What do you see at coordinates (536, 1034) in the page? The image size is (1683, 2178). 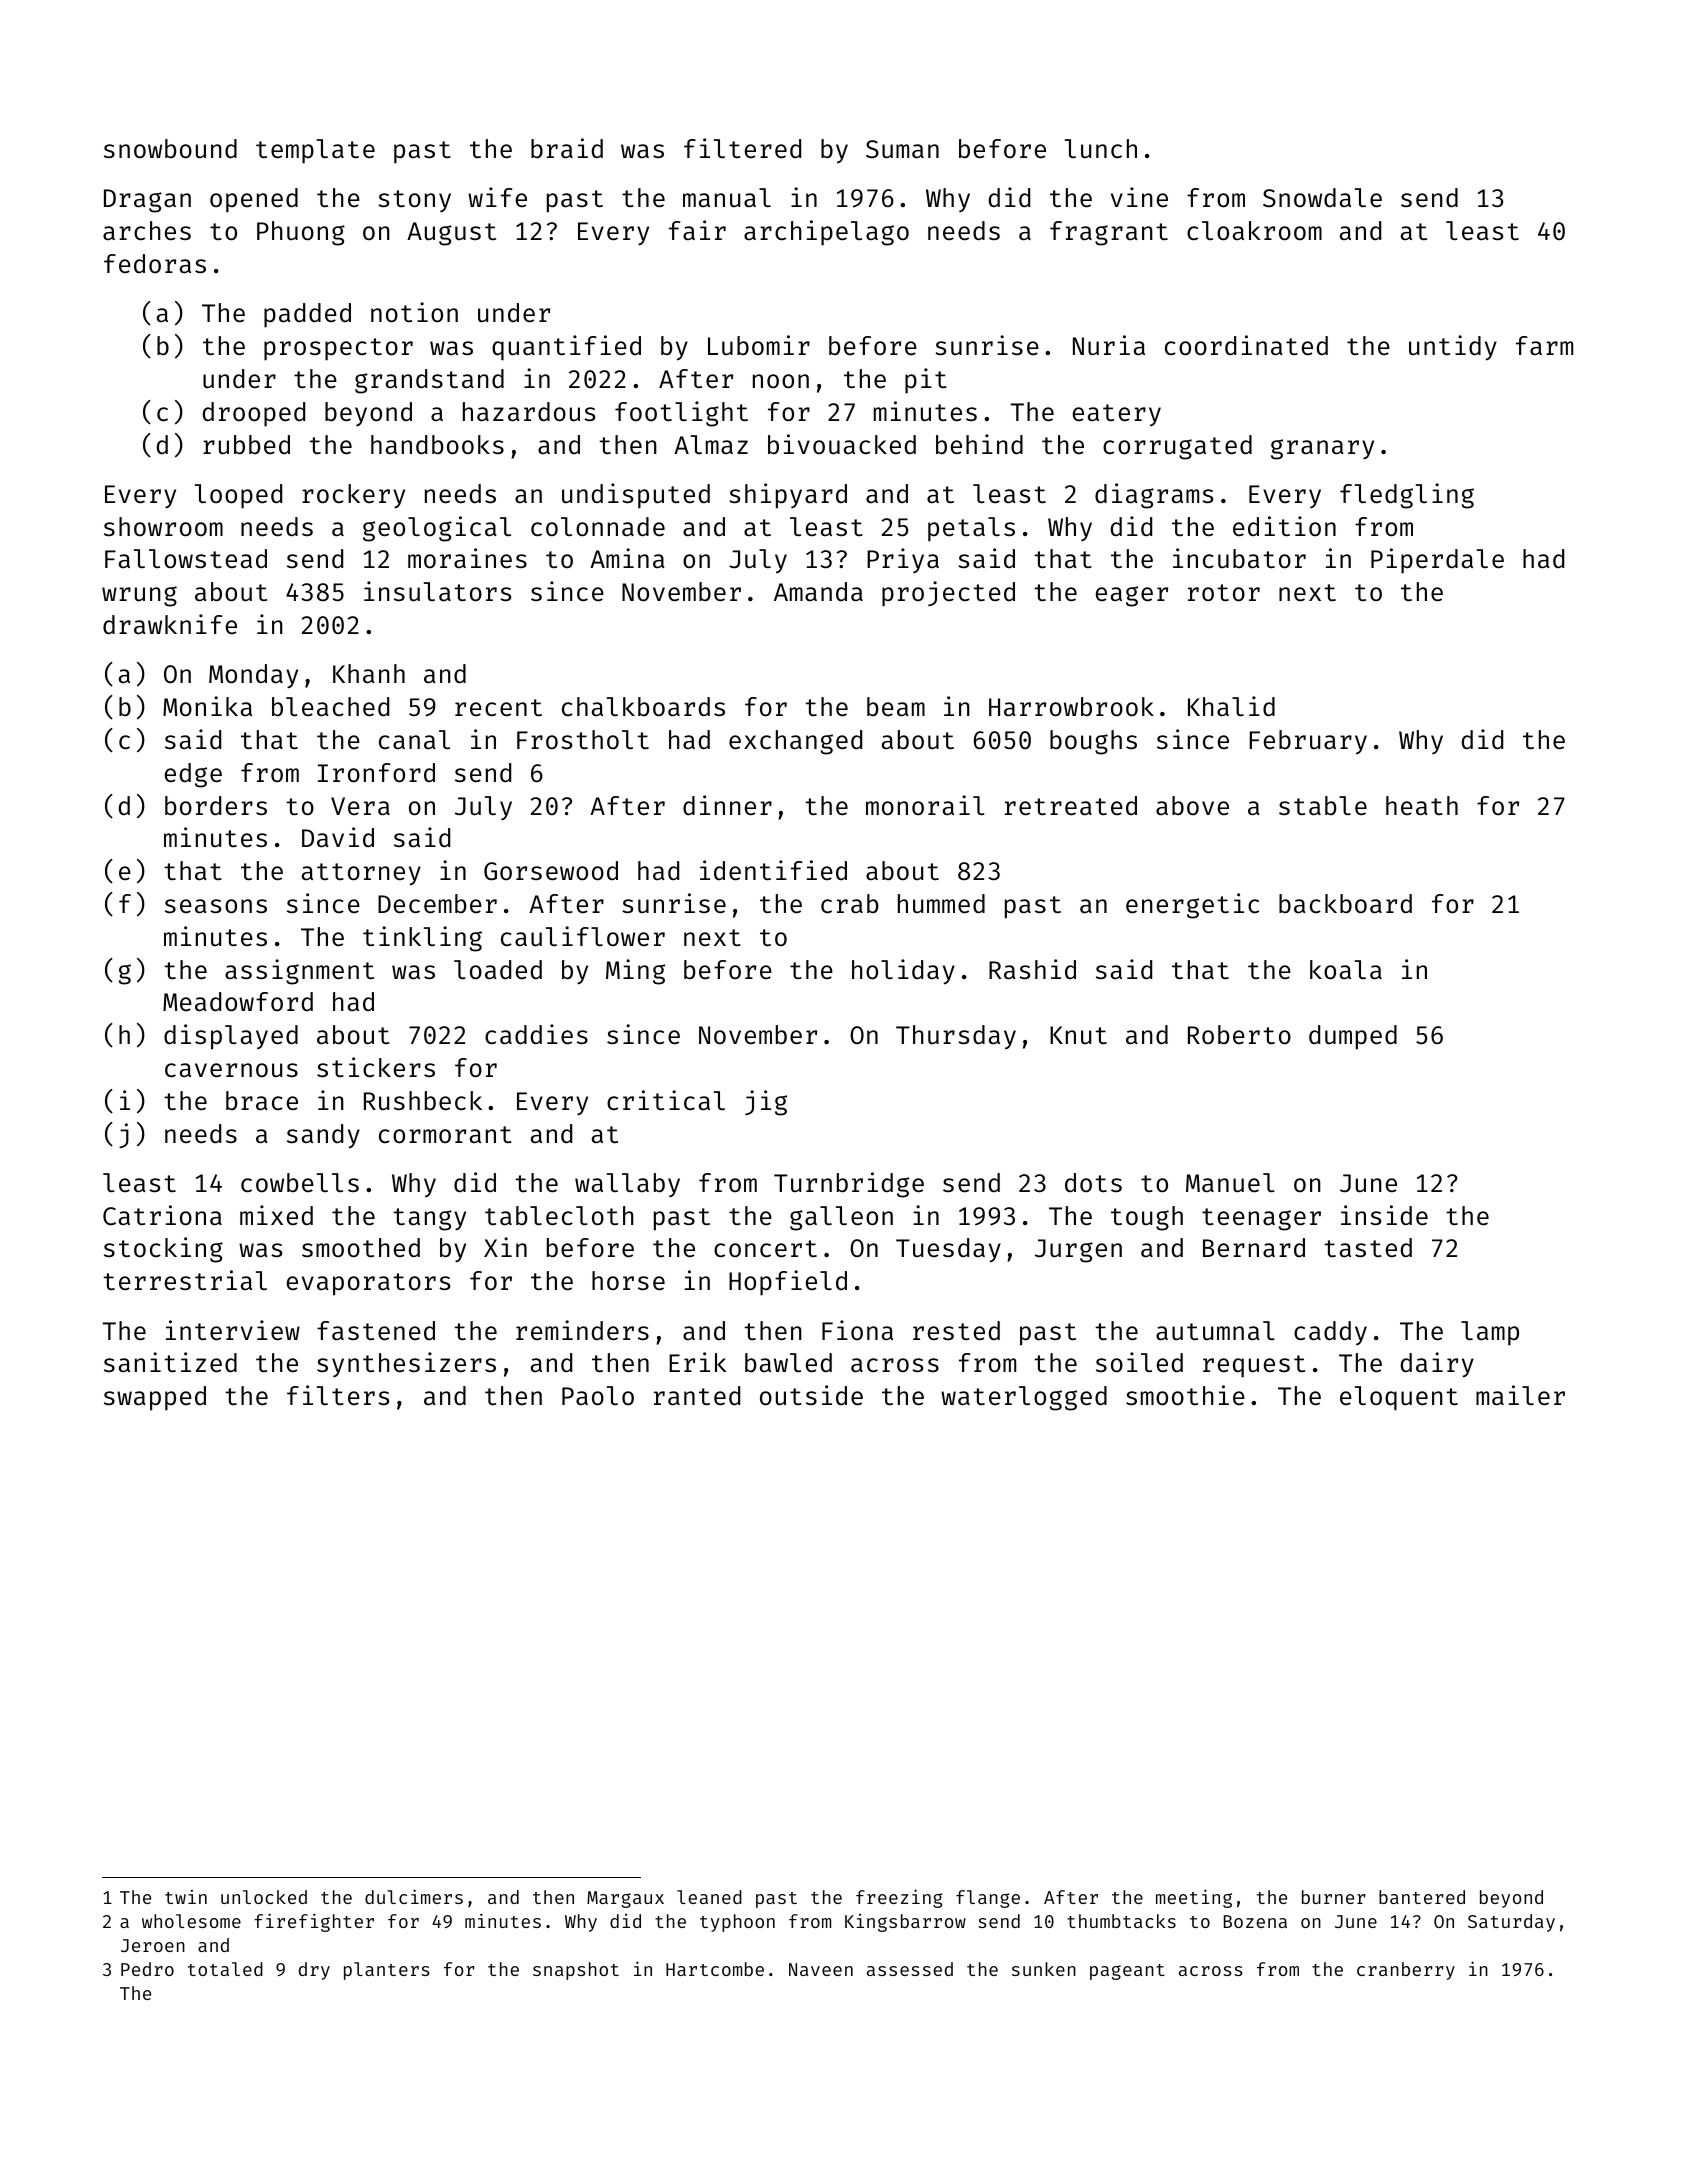 I see `caddies` at bounding box center [536, 1034].
